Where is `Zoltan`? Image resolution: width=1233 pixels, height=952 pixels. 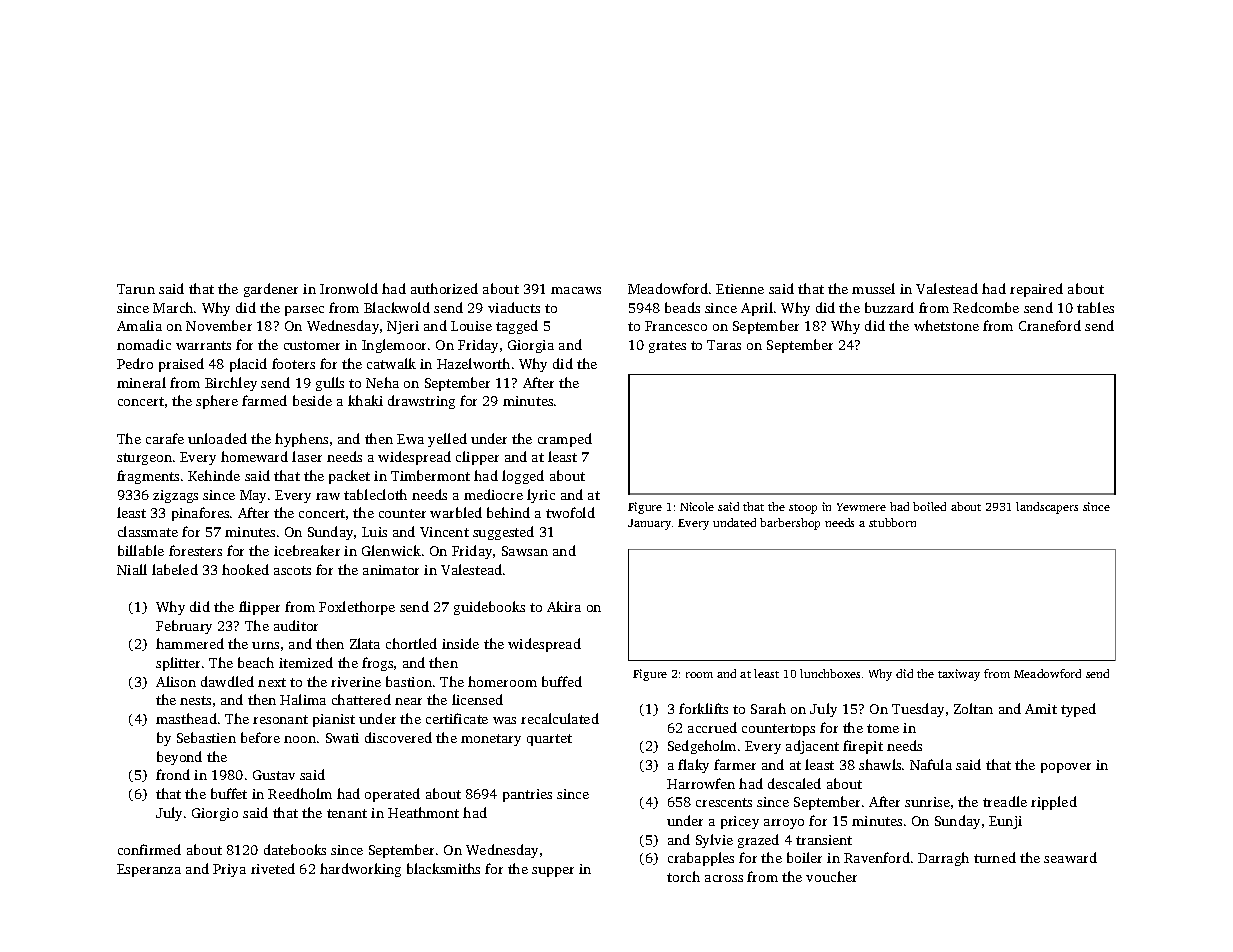 Zoltan is located at coordinates (973, 708).
